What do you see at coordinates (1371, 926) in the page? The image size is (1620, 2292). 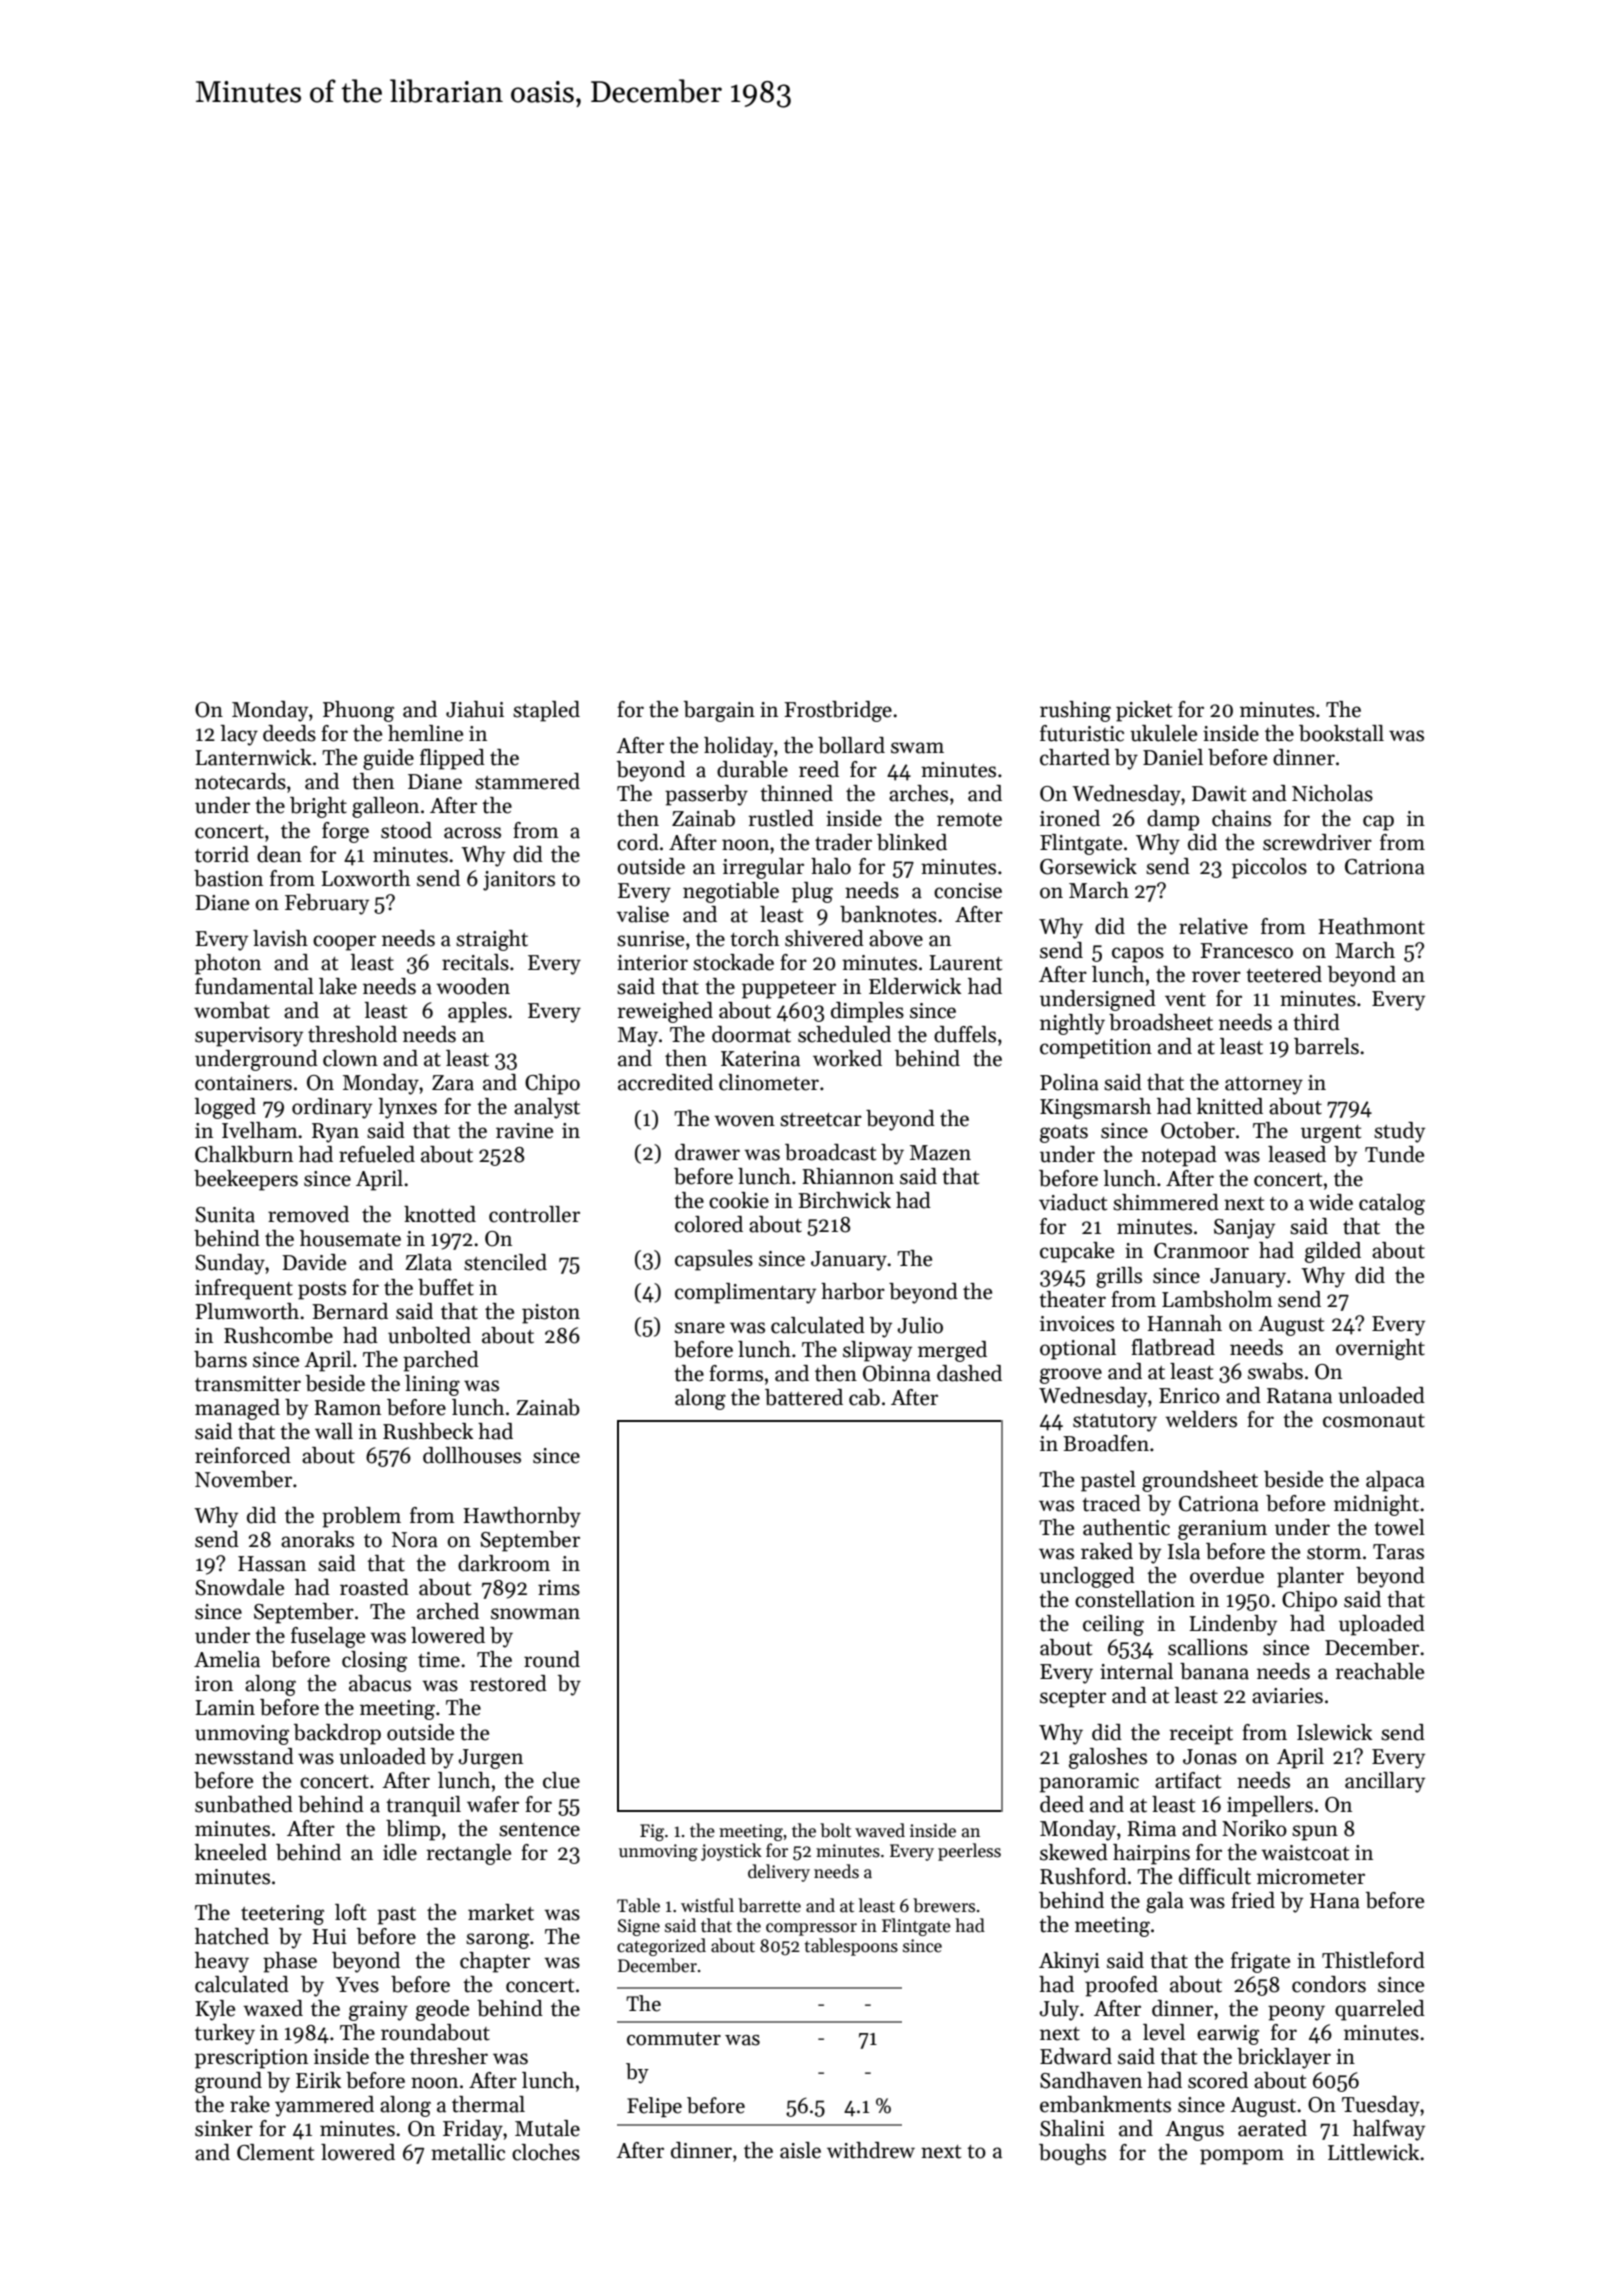 I see `Heathmont` at bounding box center [1371, 926].
